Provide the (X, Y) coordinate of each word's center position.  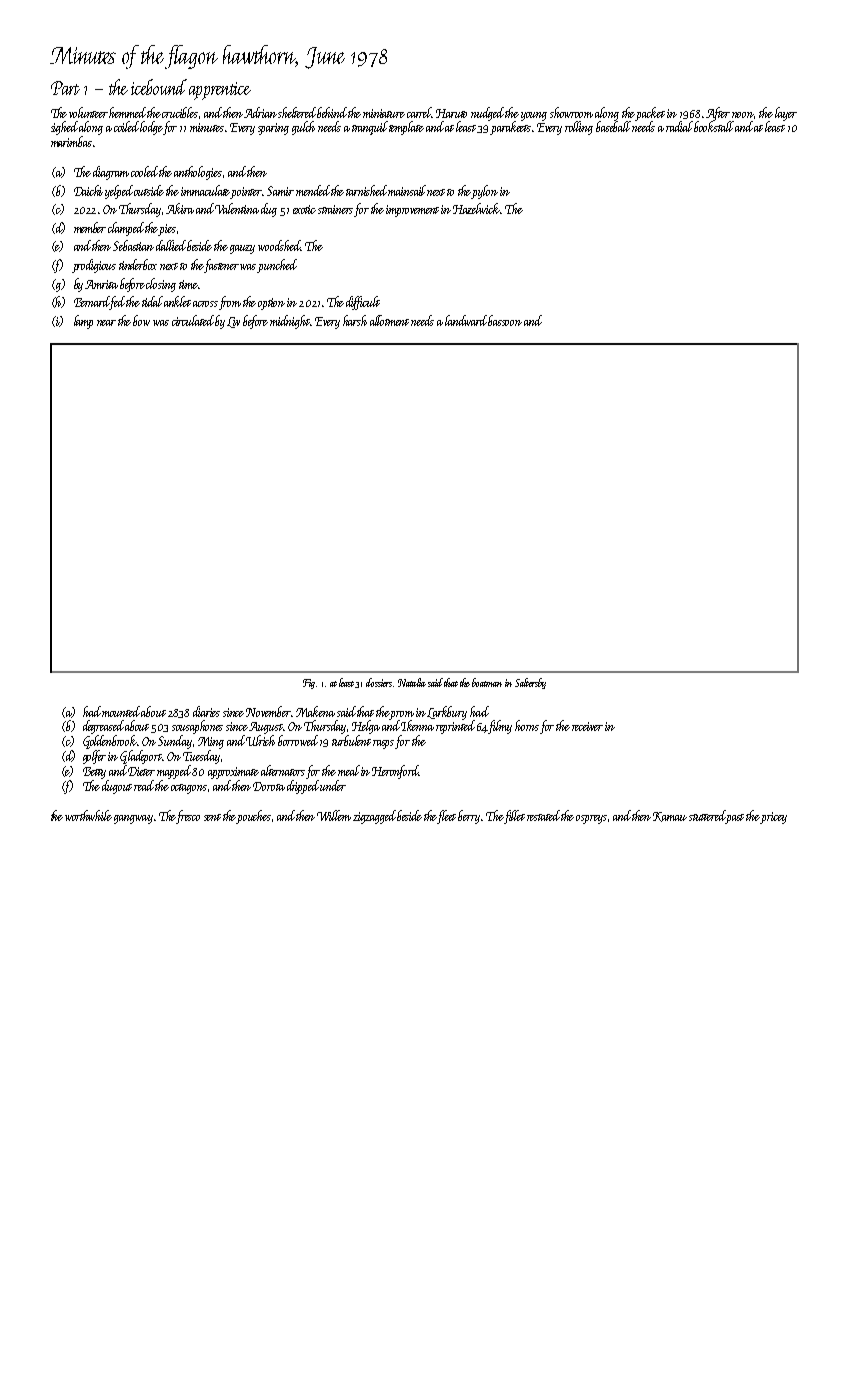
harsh (355, 320)
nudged (488, 114)
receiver (587, 726)
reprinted (455, 727)
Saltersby (530, 683)
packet (650, 114)
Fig (309, 684)
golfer (94, 757)
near (106, 323)
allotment (389, 320)
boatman (487, 682)
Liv (233, 322)
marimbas (71, 141)
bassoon (505, 320)
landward (466, 320)
